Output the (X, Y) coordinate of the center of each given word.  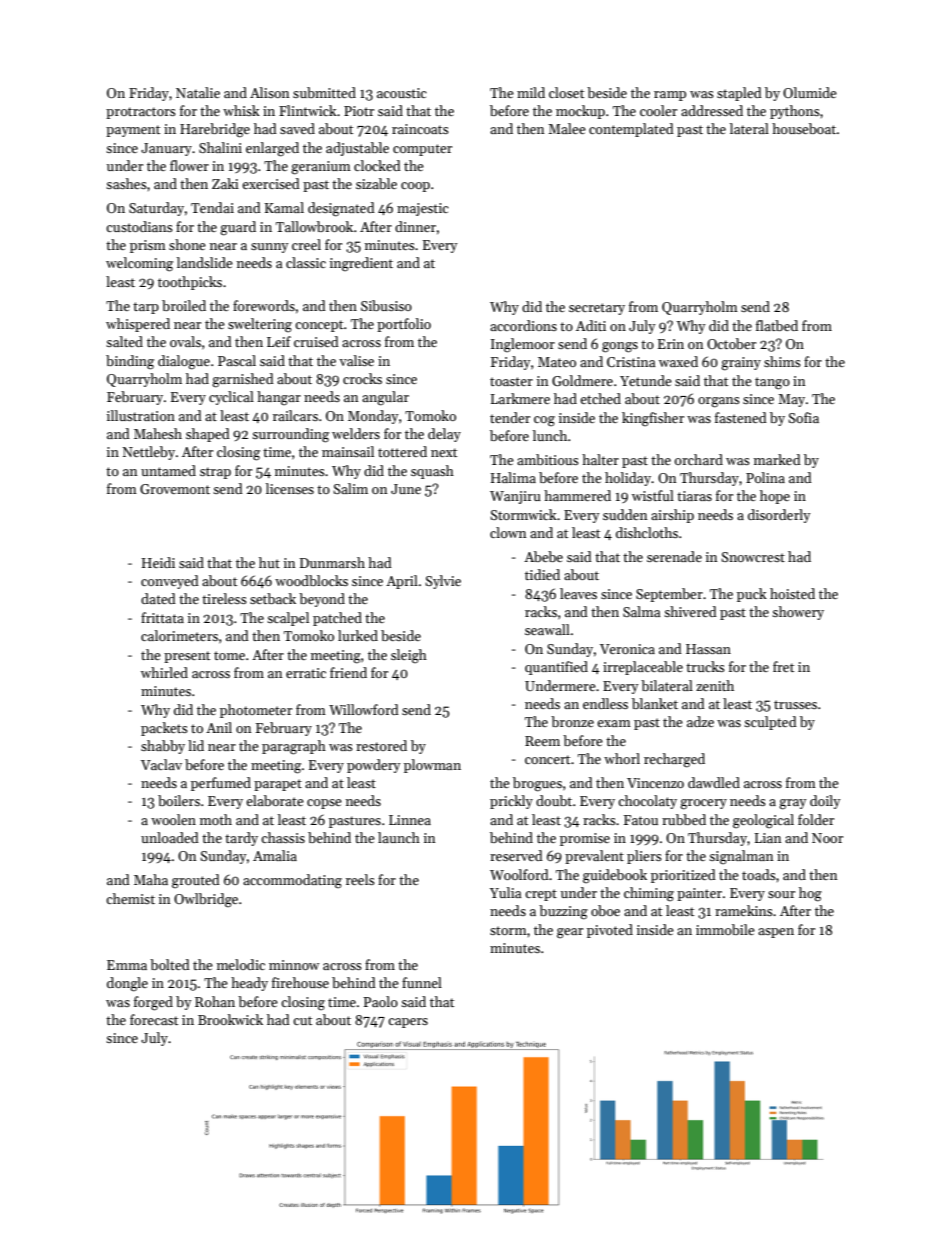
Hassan (708, 649)
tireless (224, 598)
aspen (776, 933)
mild (531, 92)
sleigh (409, 656)
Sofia (803, 417)
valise (356, 360)
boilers (179, 800)
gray (793, 804)
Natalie (198, 92)
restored (381, 745)
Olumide (810, 92)
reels (360, 879)
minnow (294, 965)
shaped (208, 435)
